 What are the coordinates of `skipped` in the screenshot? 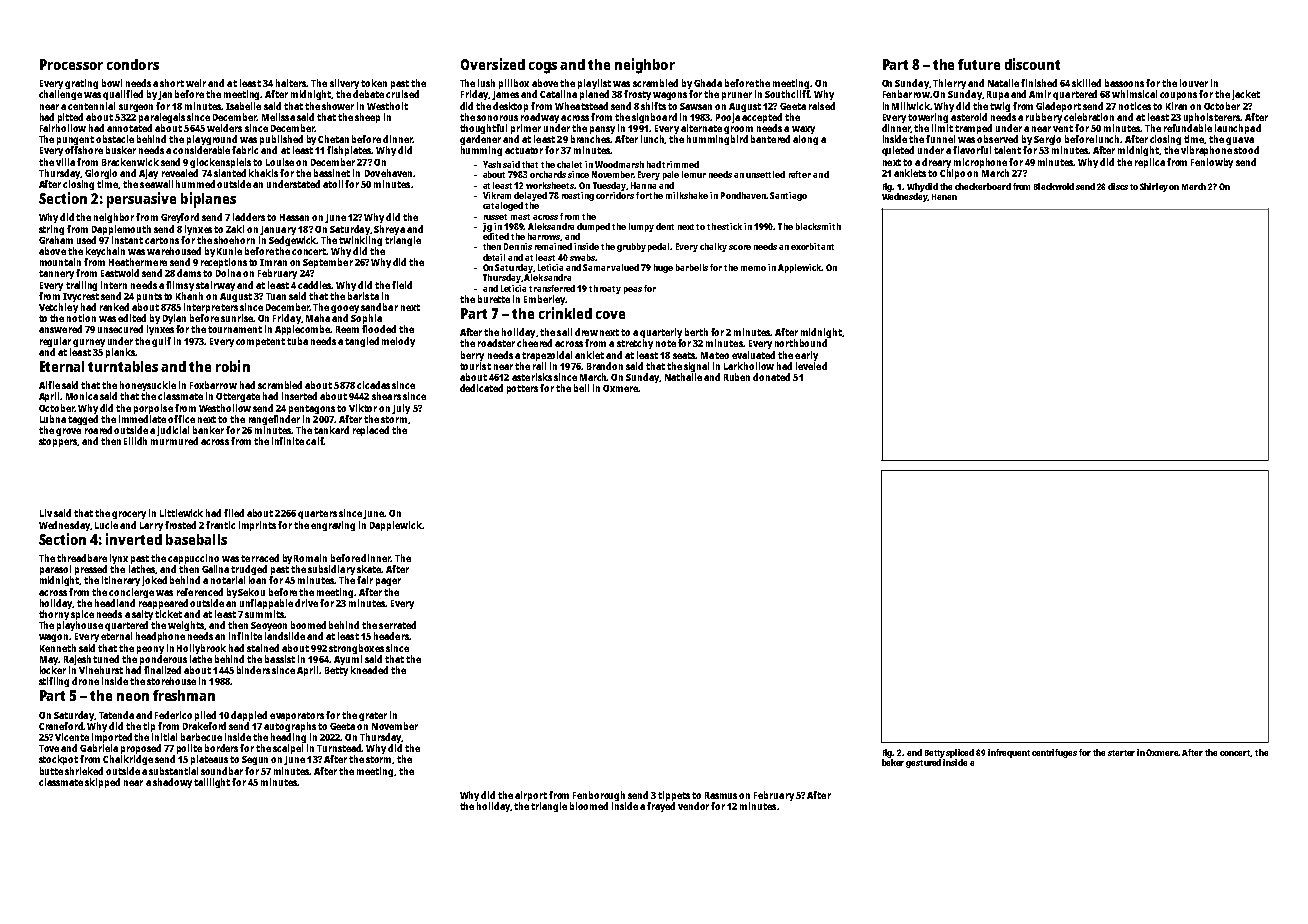 It's located at (102, 783).
